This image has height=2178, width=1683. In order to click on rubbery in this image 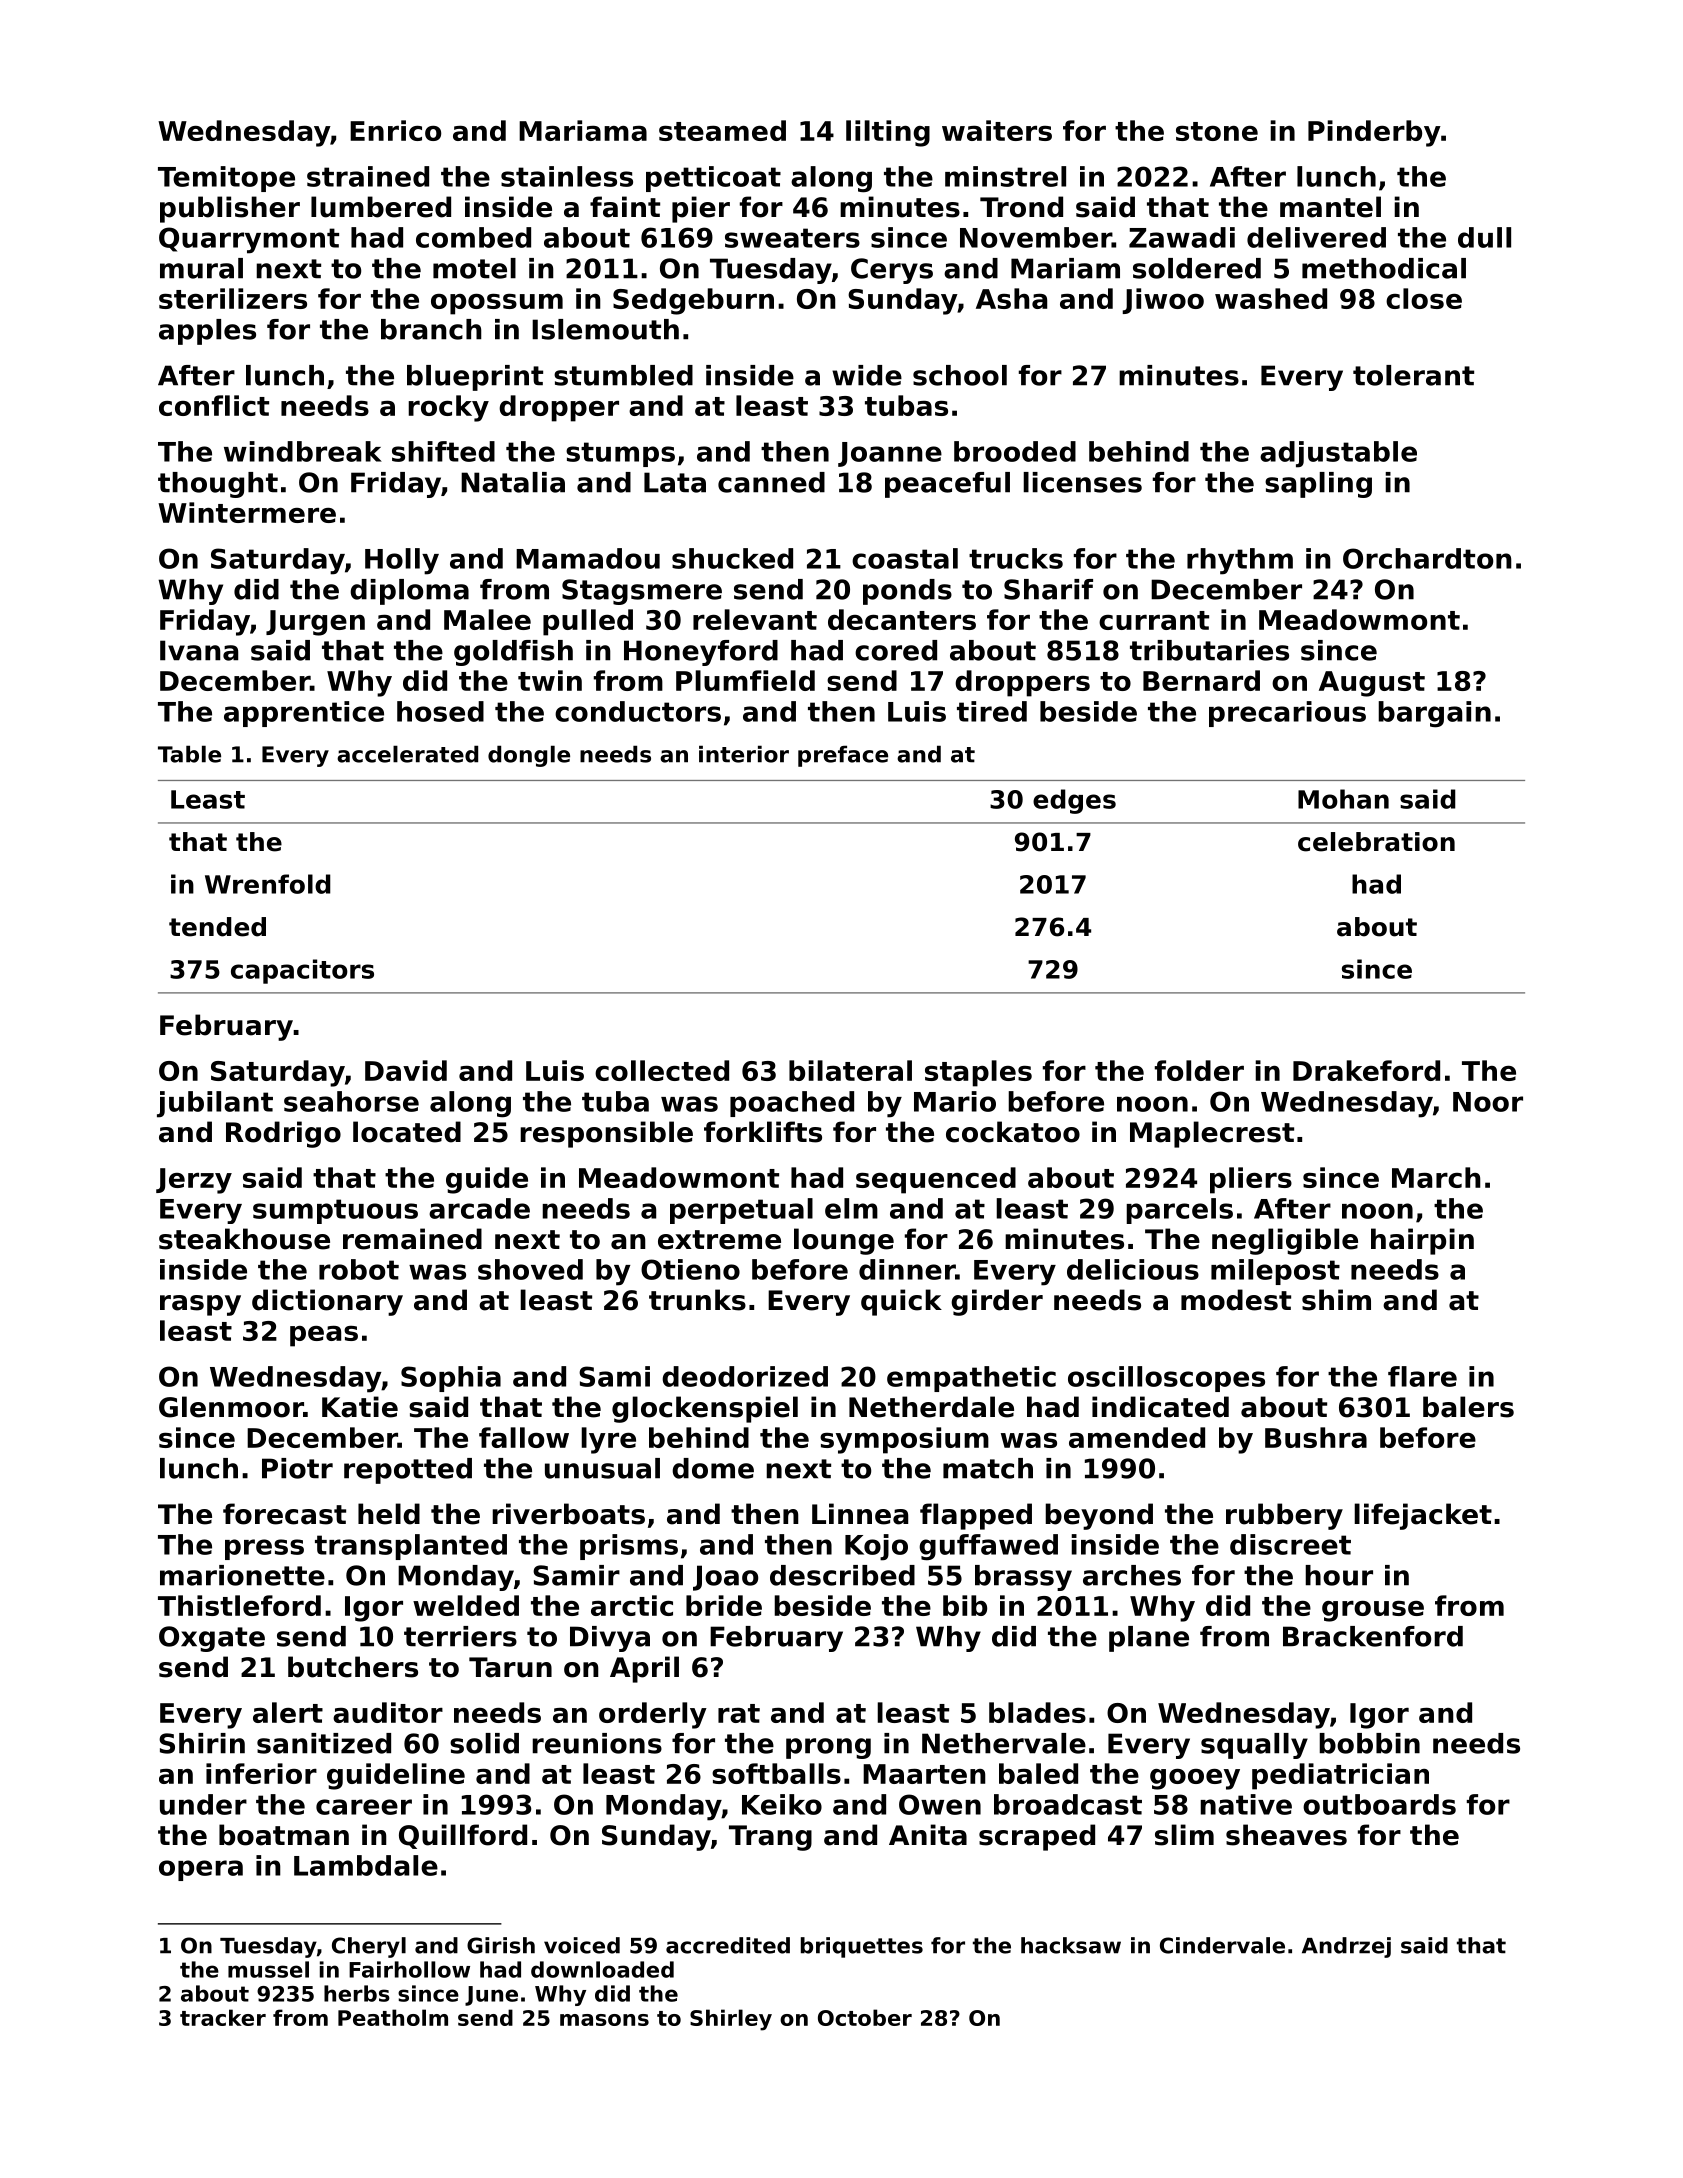, I will do `click(1284, 1516)`.
